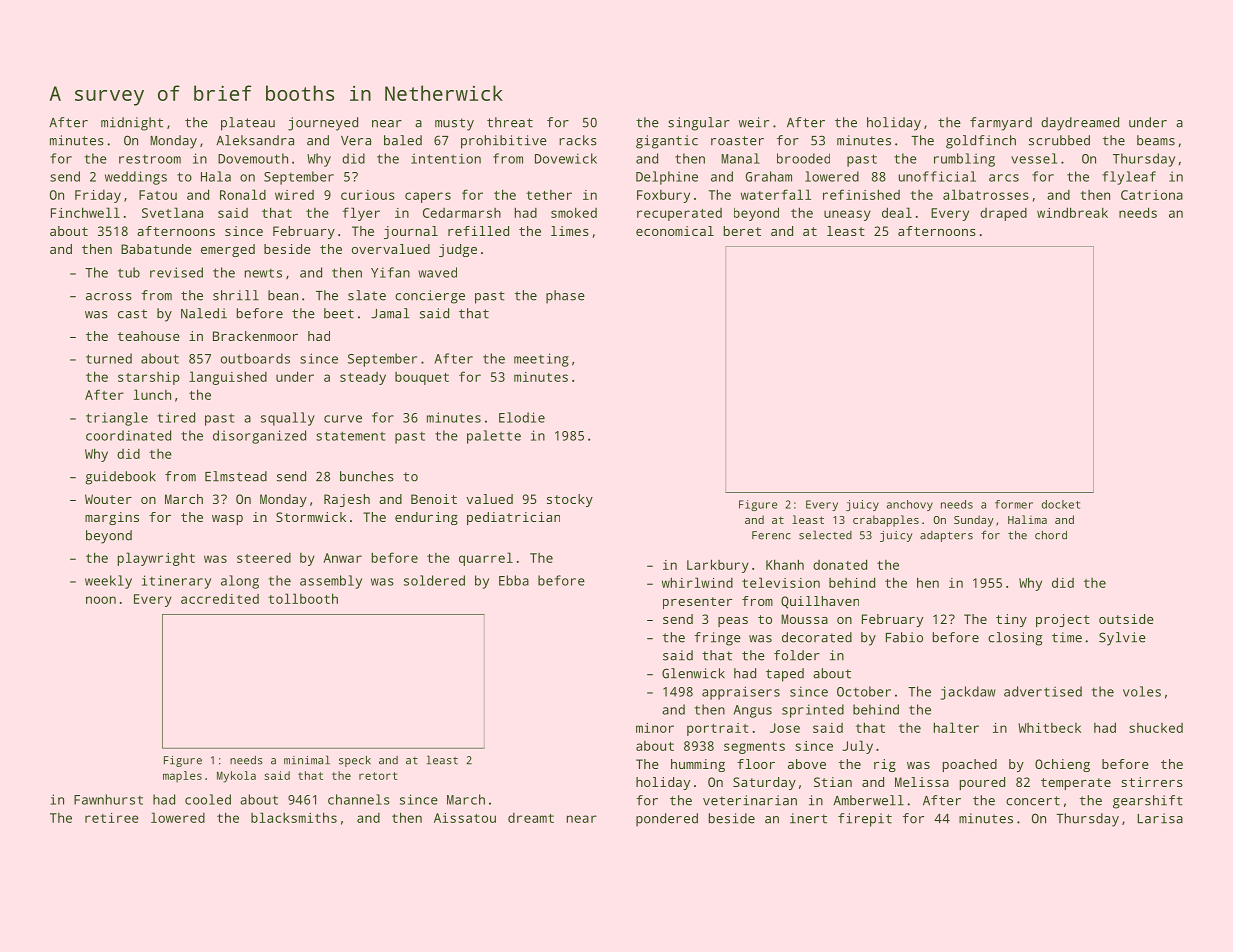 The height and width of the screenshot is (952, 1233). Describe the element at coordinates (112, 518) in the screenshot. I see `margins` at that location.
